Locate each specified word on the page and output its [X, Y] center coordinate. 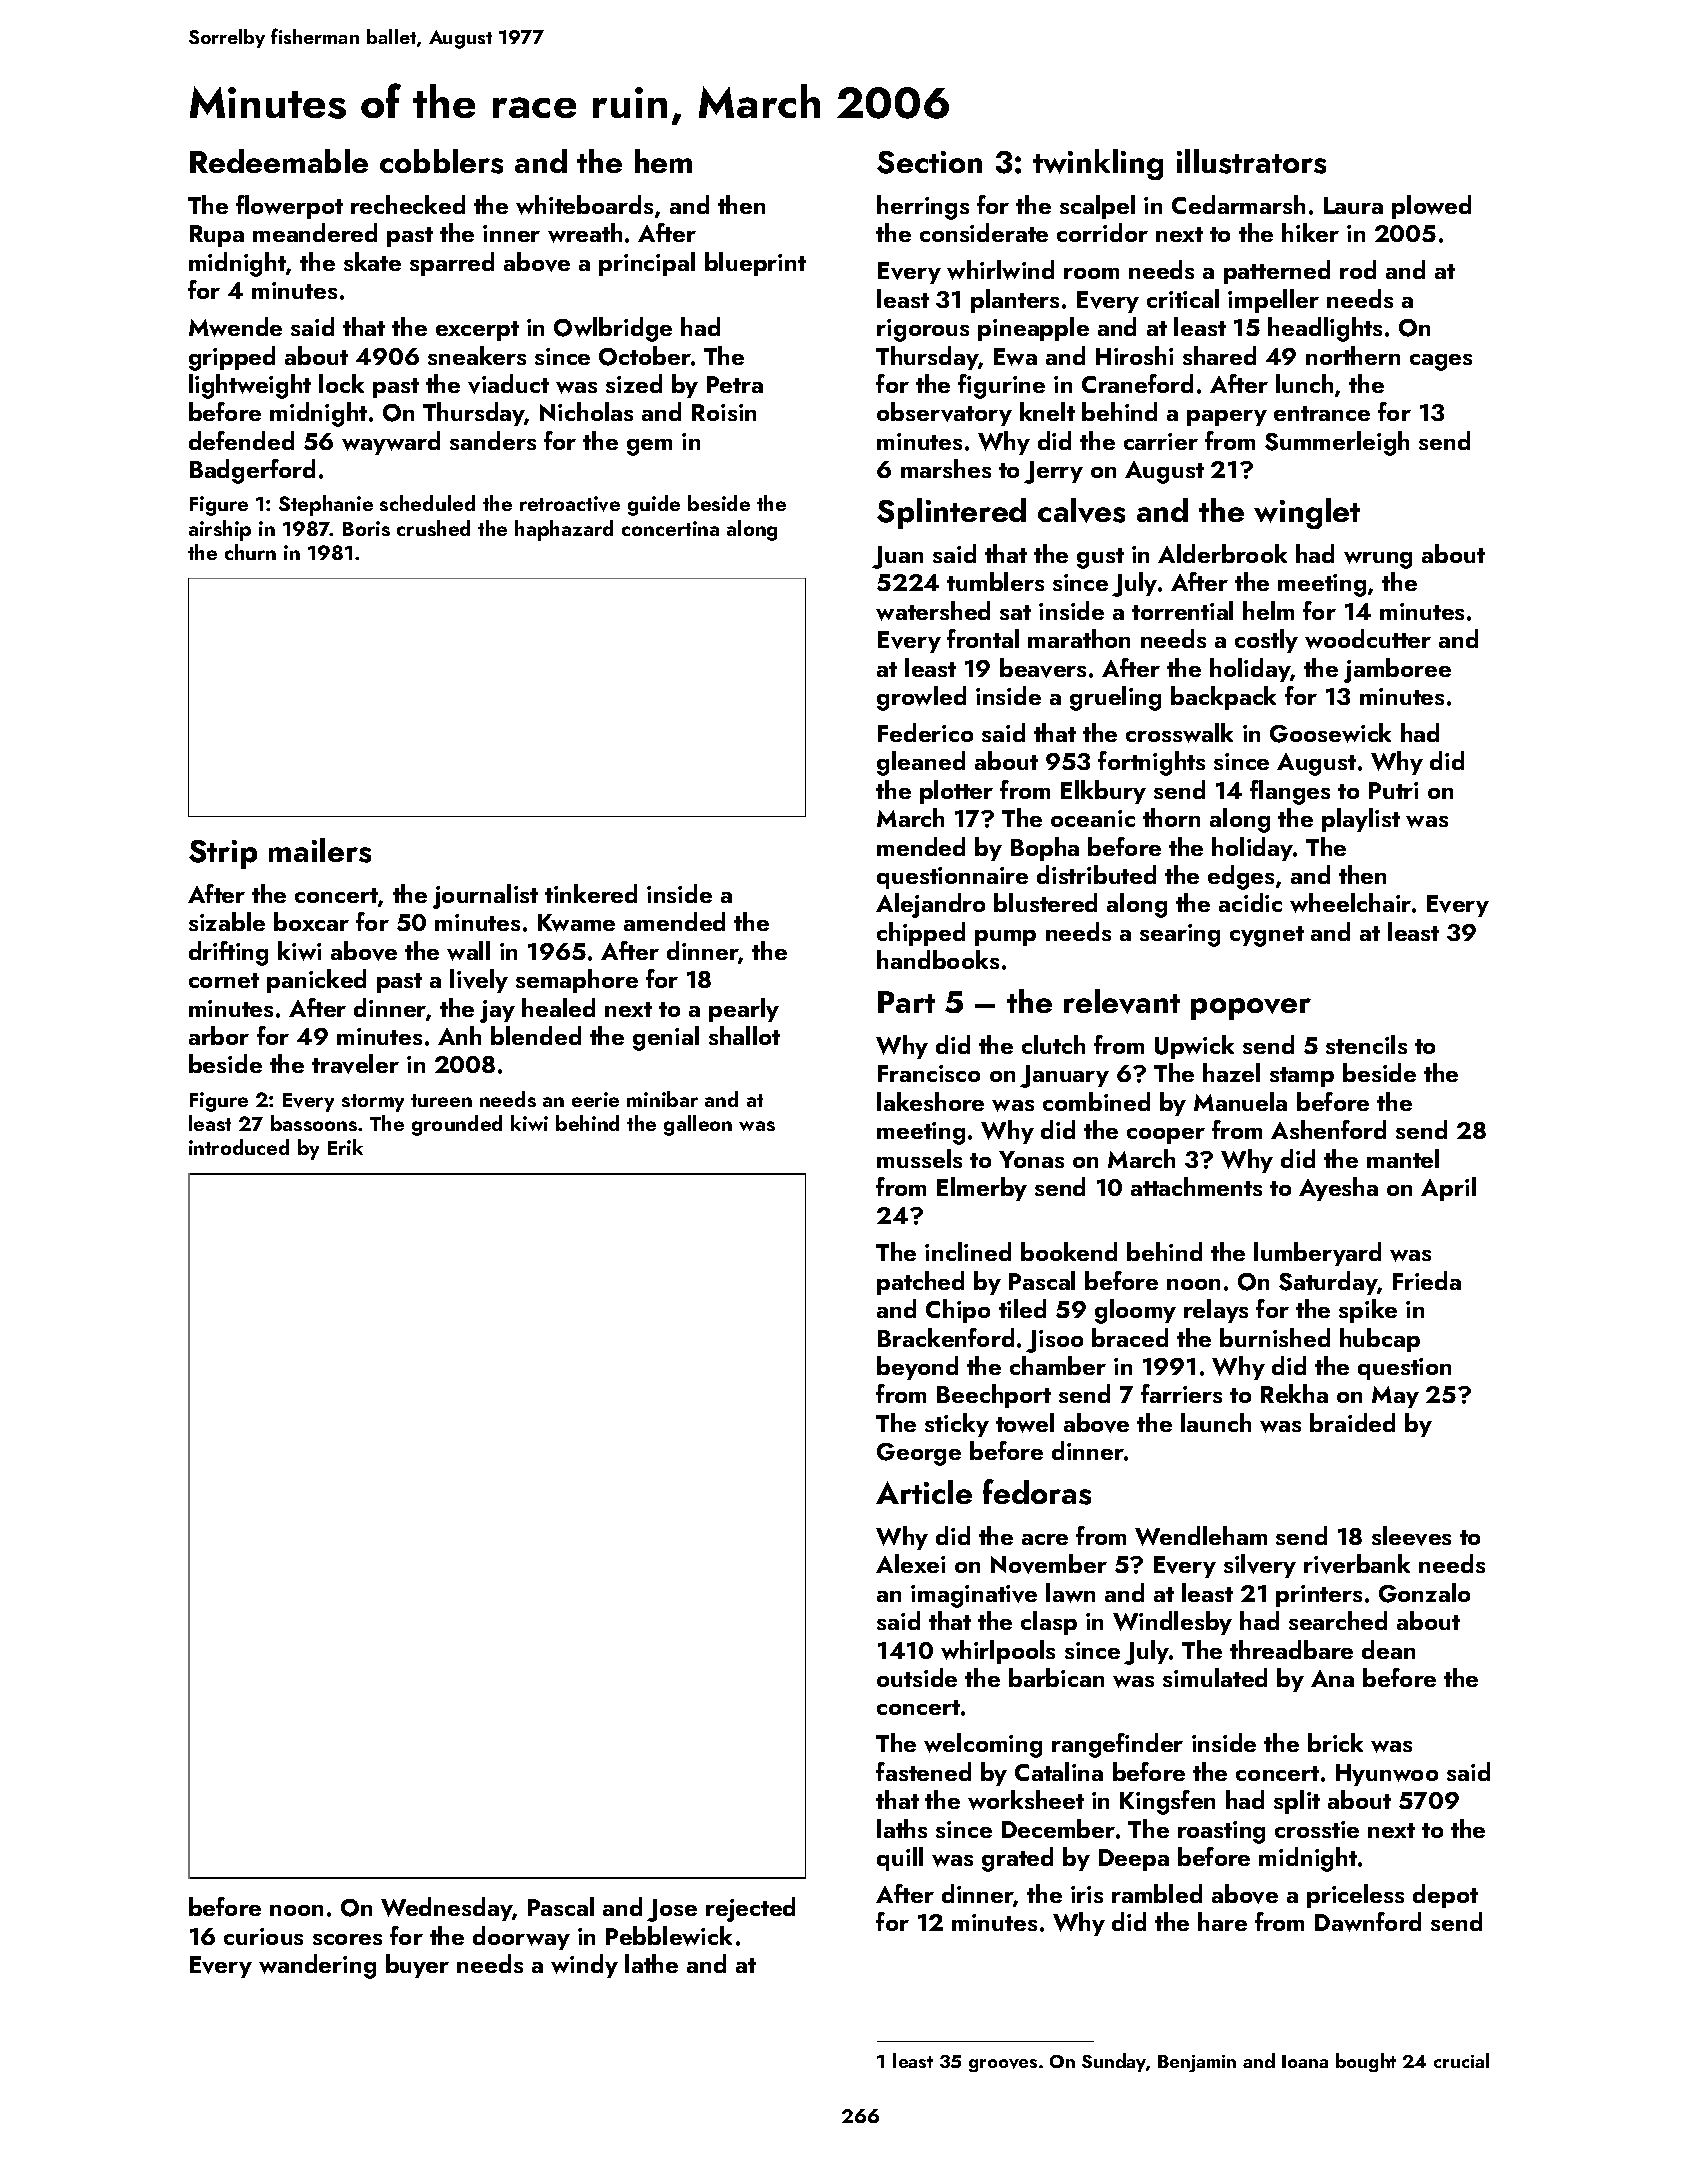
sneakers [477, 355]
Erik [345, 1147]
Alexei [910, 1563]
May [1395, 1397]
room [1091, 273]
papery [1227, 418]
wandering [317, 1966]
